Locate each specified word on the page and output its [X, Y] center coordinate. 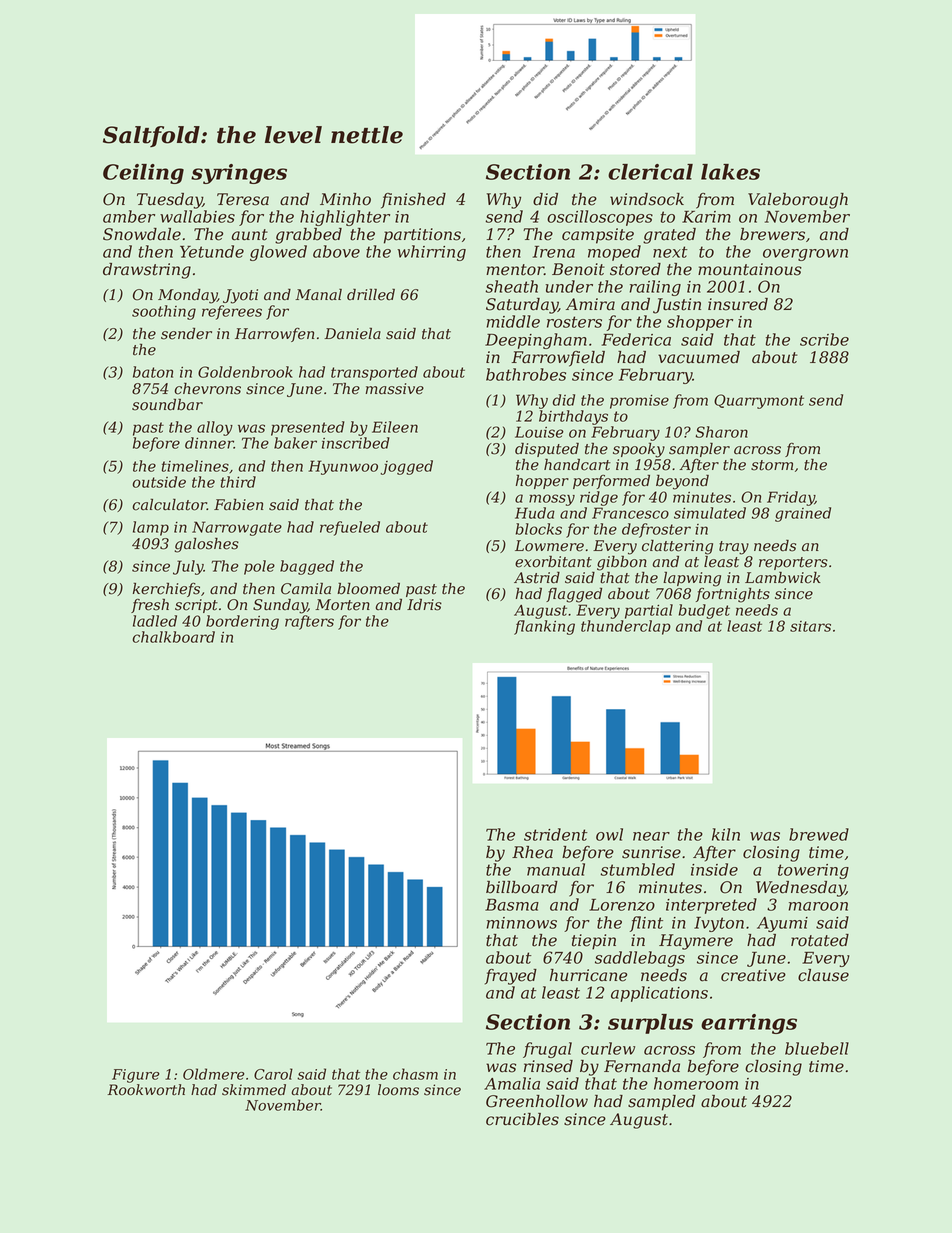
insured [738, 304]
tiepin [594, 942]
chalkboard [173, 637]
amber [129, 216]
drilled [371, 294]
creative [753, 975]
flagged [574, 595]
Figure [135, 1076]
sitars [810, 626]
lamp [151, 528]
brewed [819, 834]
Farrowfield [558, 359]
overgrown [805, 255]
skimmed [254, 1090]
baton [153, 372]
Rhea [532, 852]
